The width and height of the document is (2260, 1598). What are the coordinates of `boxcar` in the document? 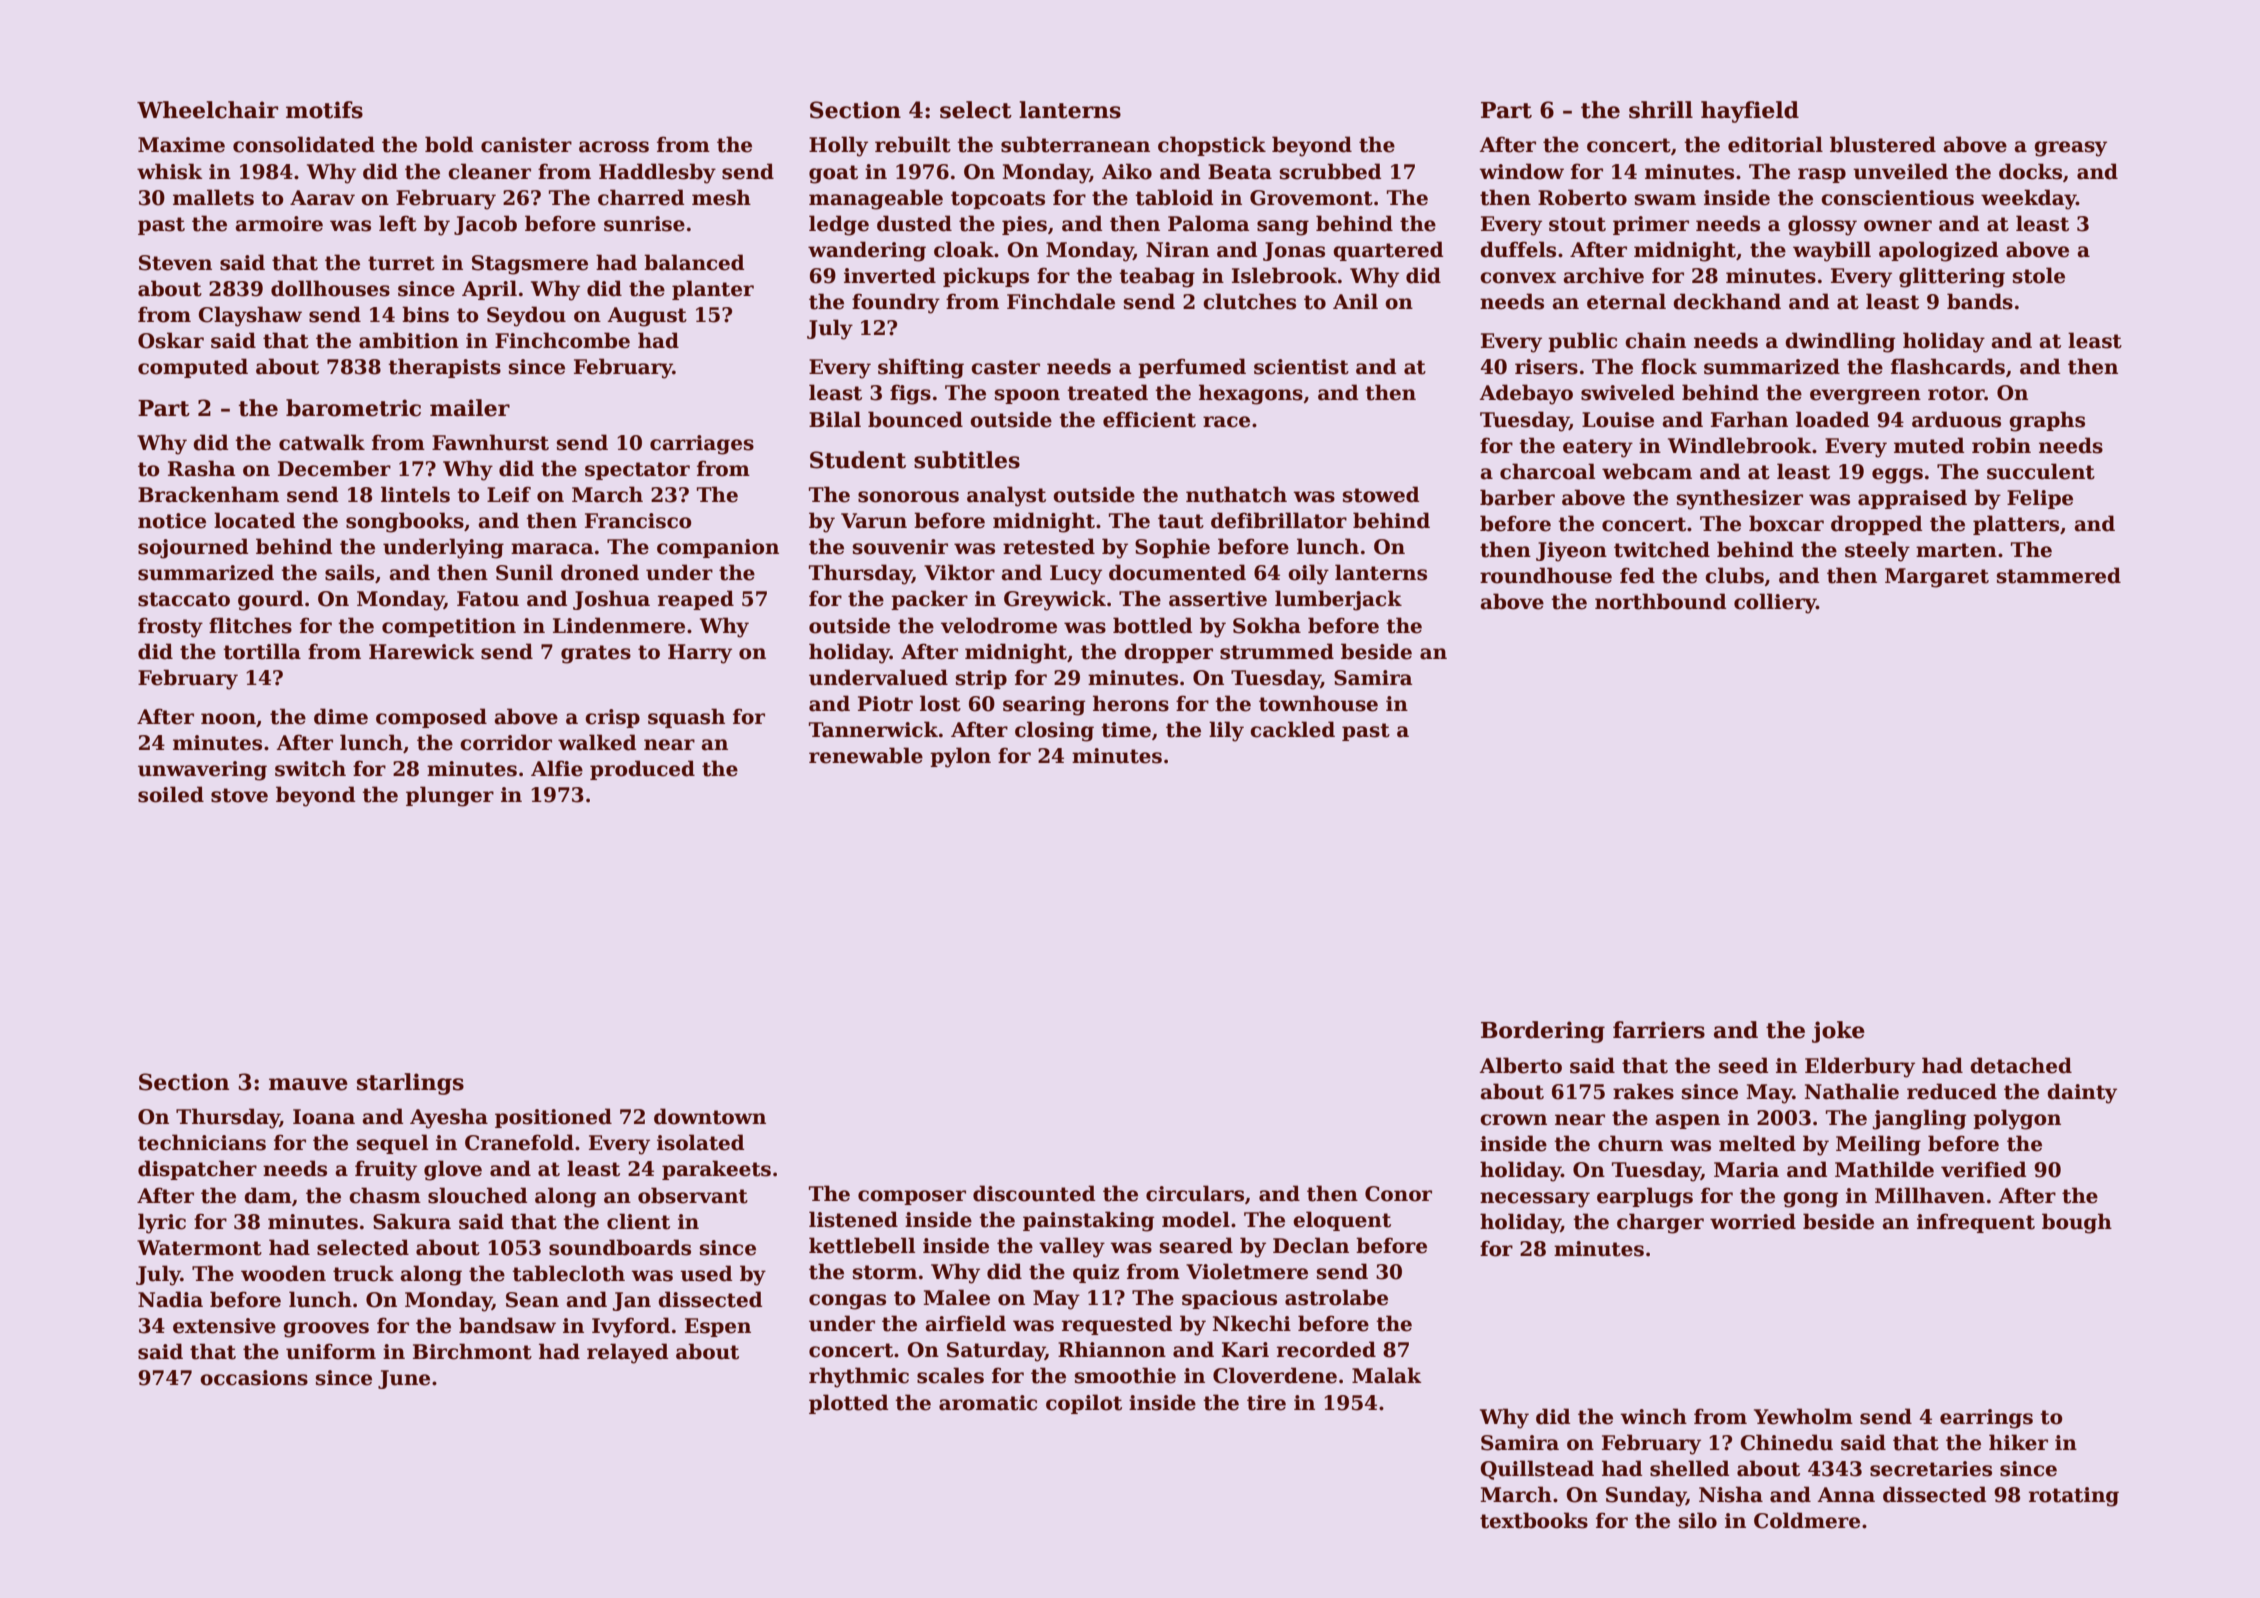 It's located at (1786, 523).
